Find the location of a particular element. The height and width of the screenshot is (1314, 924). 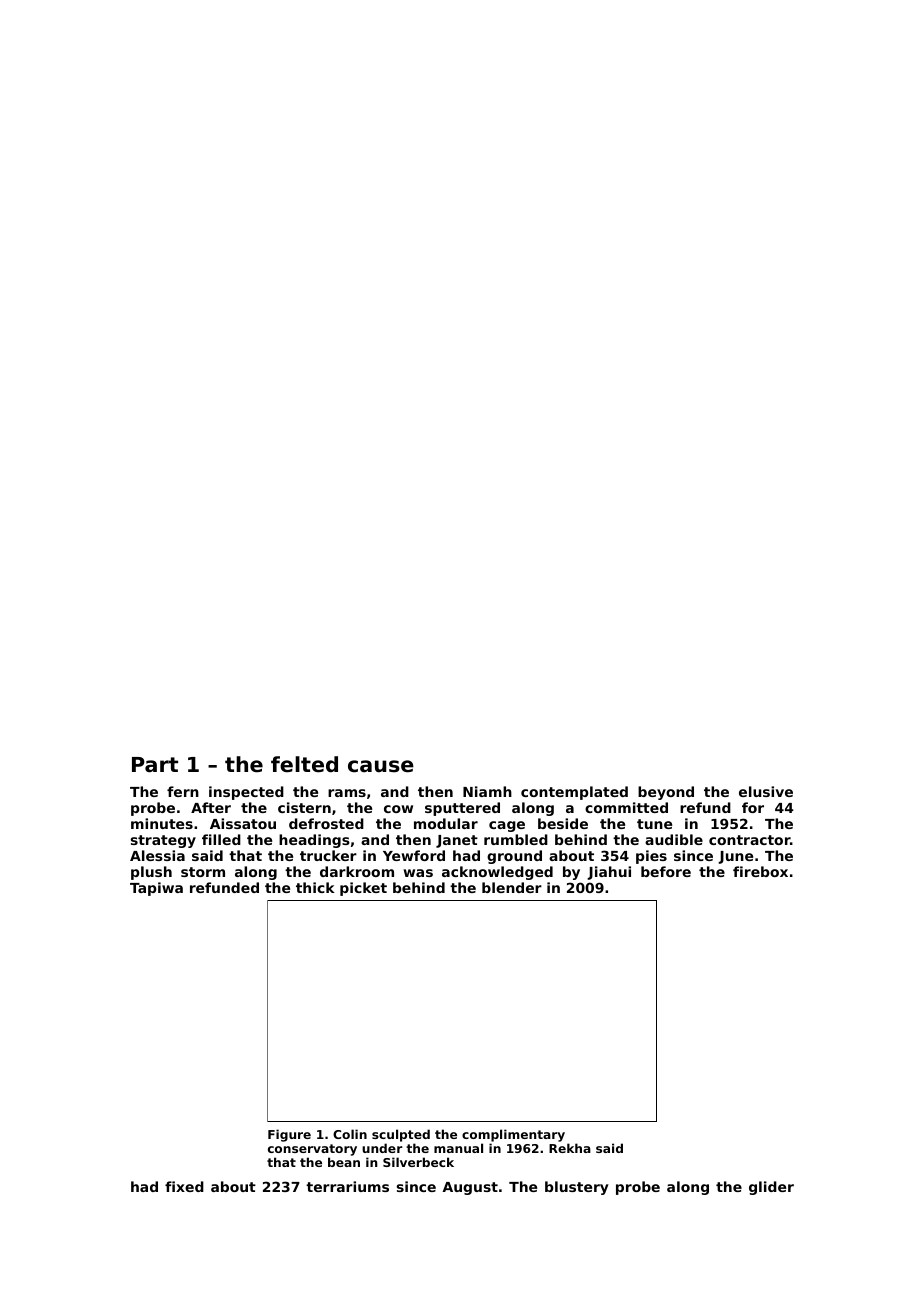

August is located at coordinates (470, 1188).
